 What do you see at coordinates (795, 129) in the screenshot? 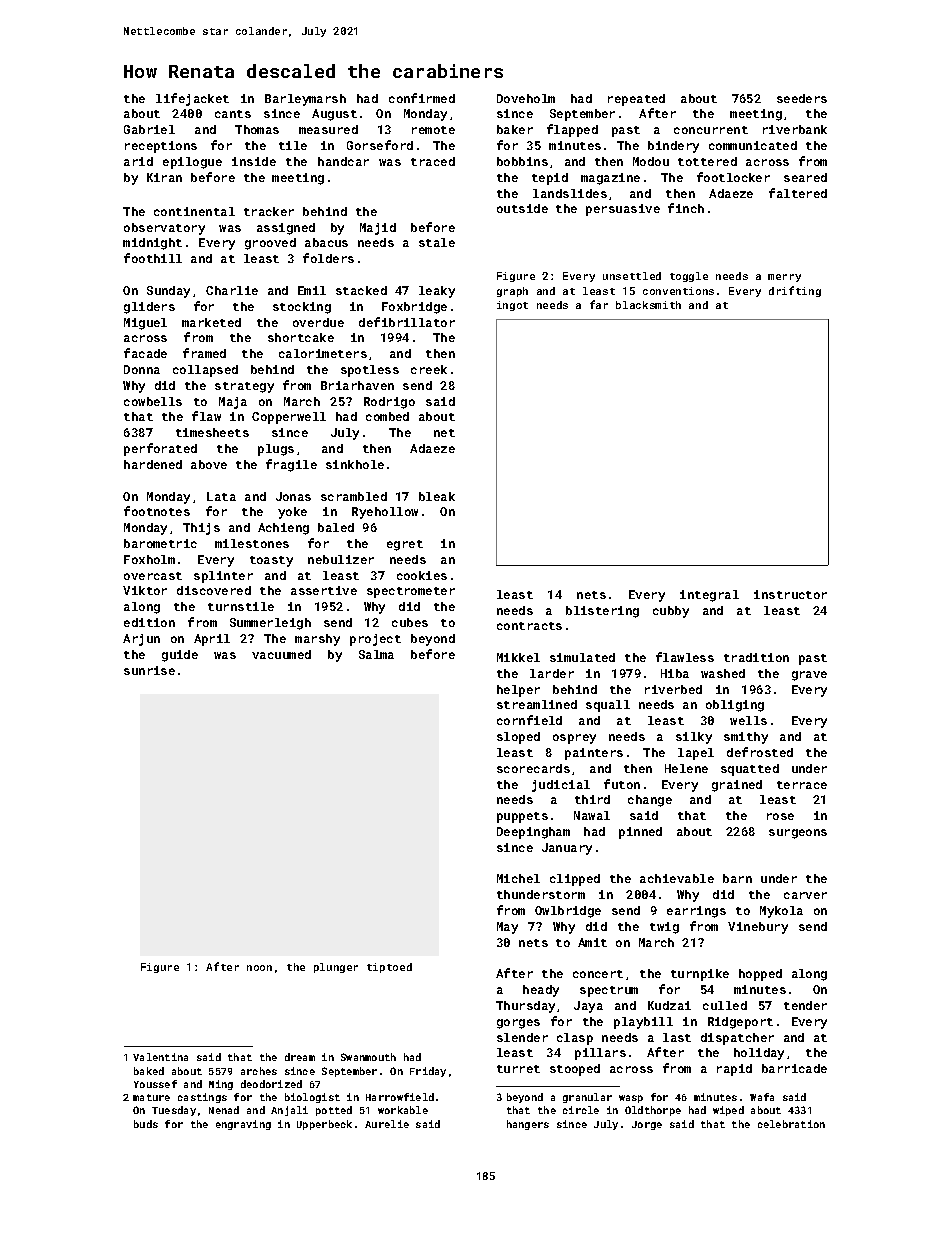
I see `riverbank` at bounding box center [795, 129].
